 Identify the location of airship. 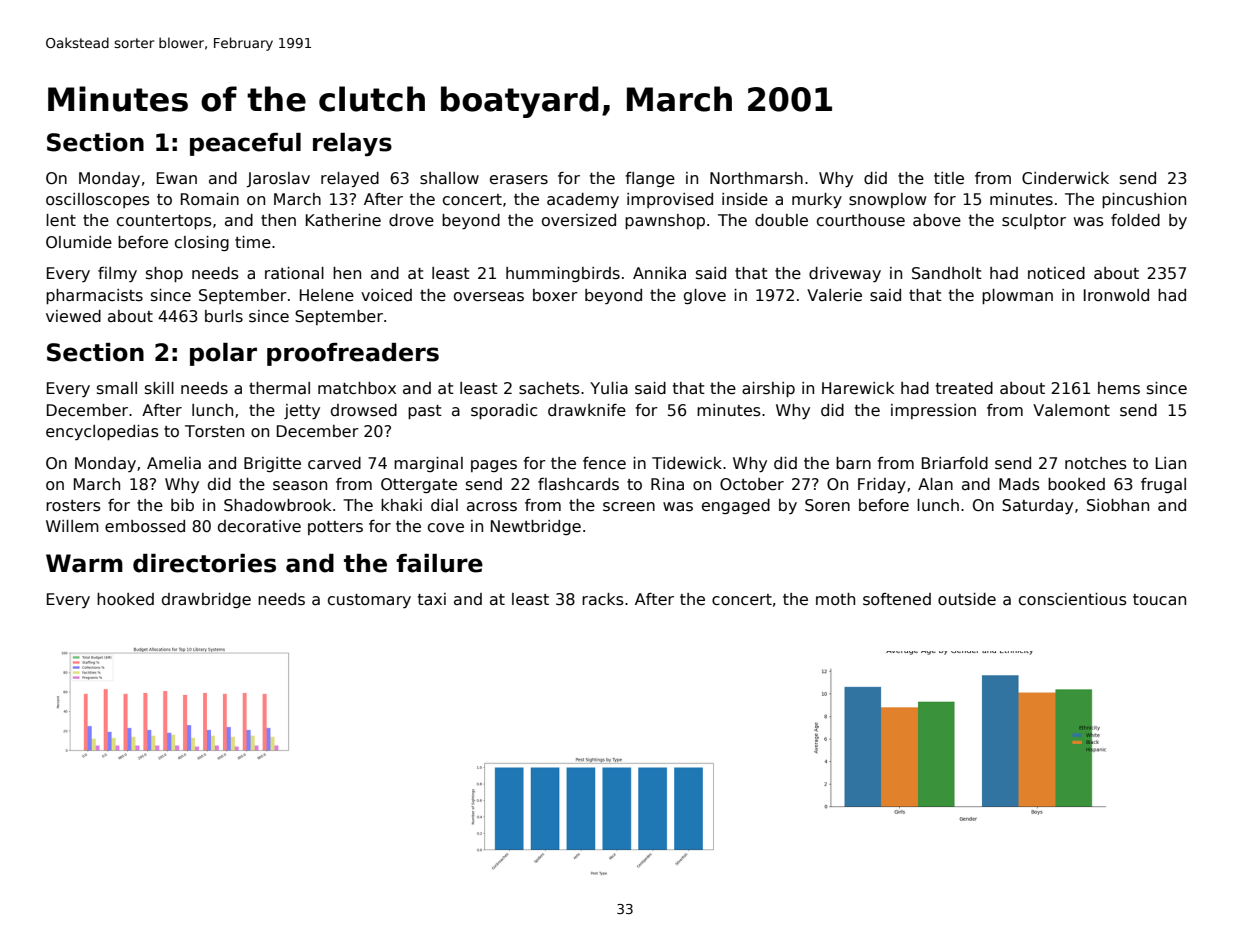
(768, 389).
